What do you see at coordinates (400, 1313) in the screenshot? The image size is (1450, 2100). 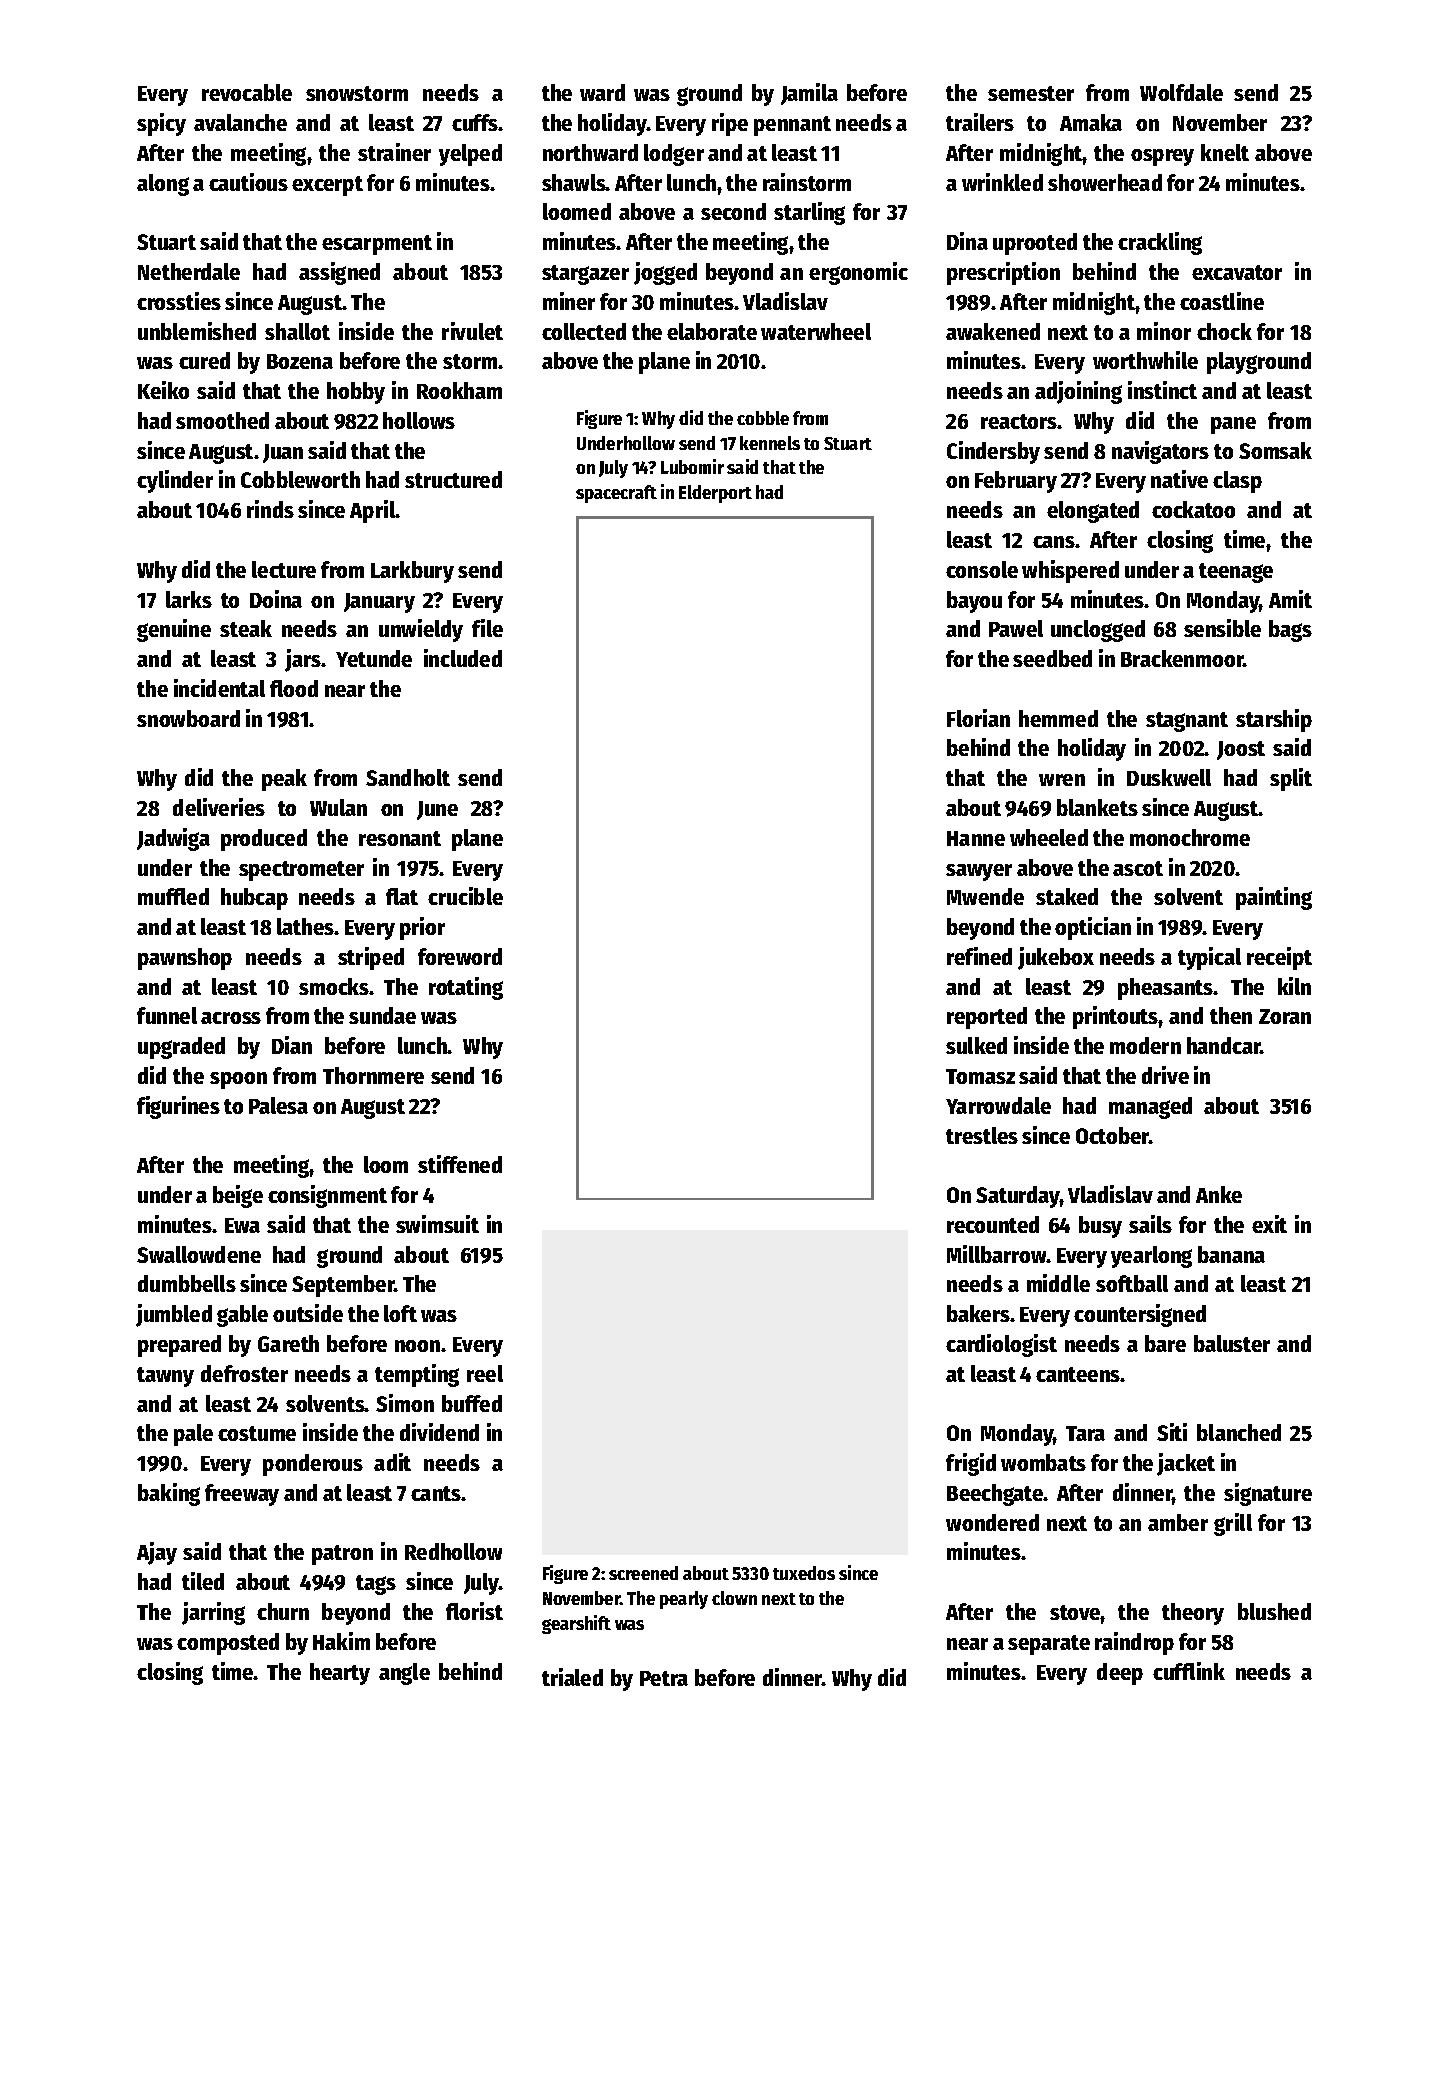 I see `loft` at bounding box center [400, 1313].
